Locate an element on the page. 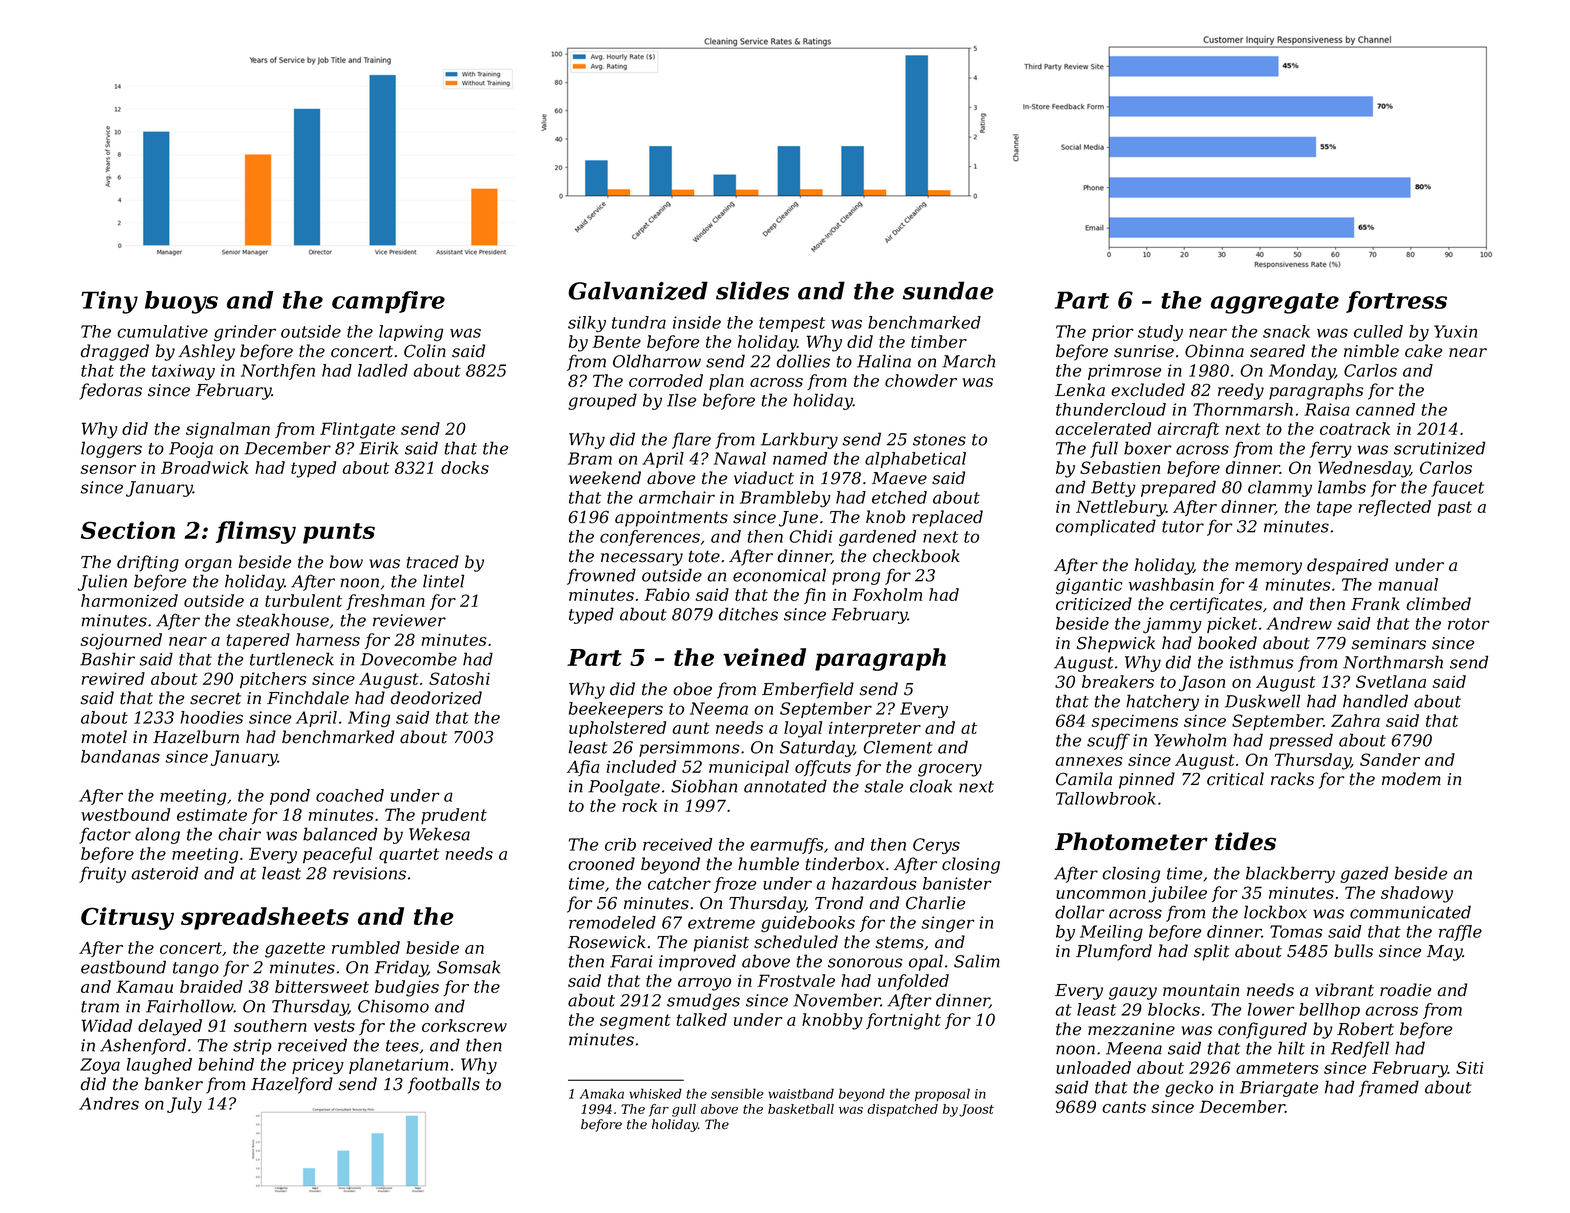 The height and width of the image is (1213, 1570). sojourned is located at coordinates (121, 641).
